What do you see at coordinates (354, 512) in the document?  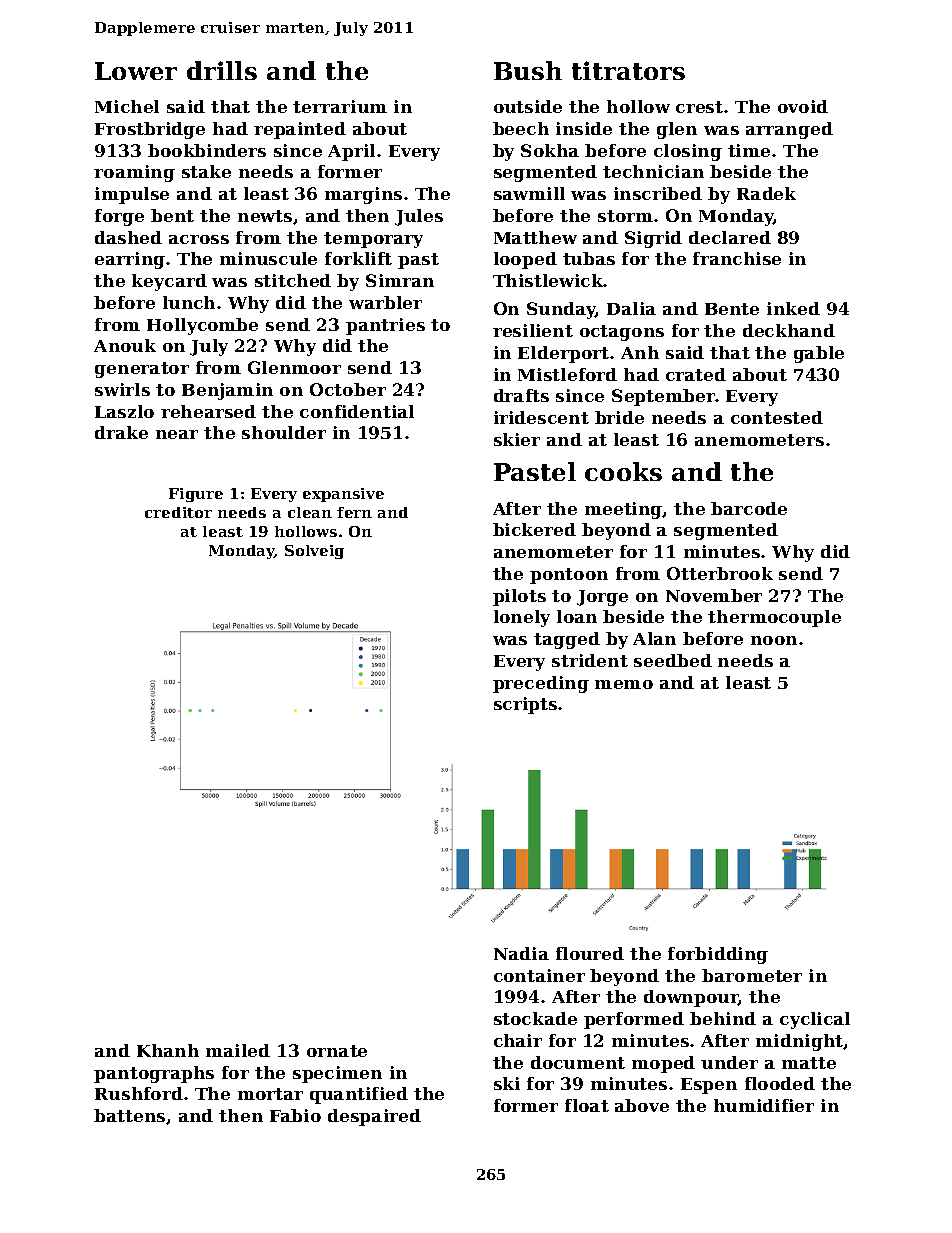 I see `fern` at bounding box center [354, 512].
